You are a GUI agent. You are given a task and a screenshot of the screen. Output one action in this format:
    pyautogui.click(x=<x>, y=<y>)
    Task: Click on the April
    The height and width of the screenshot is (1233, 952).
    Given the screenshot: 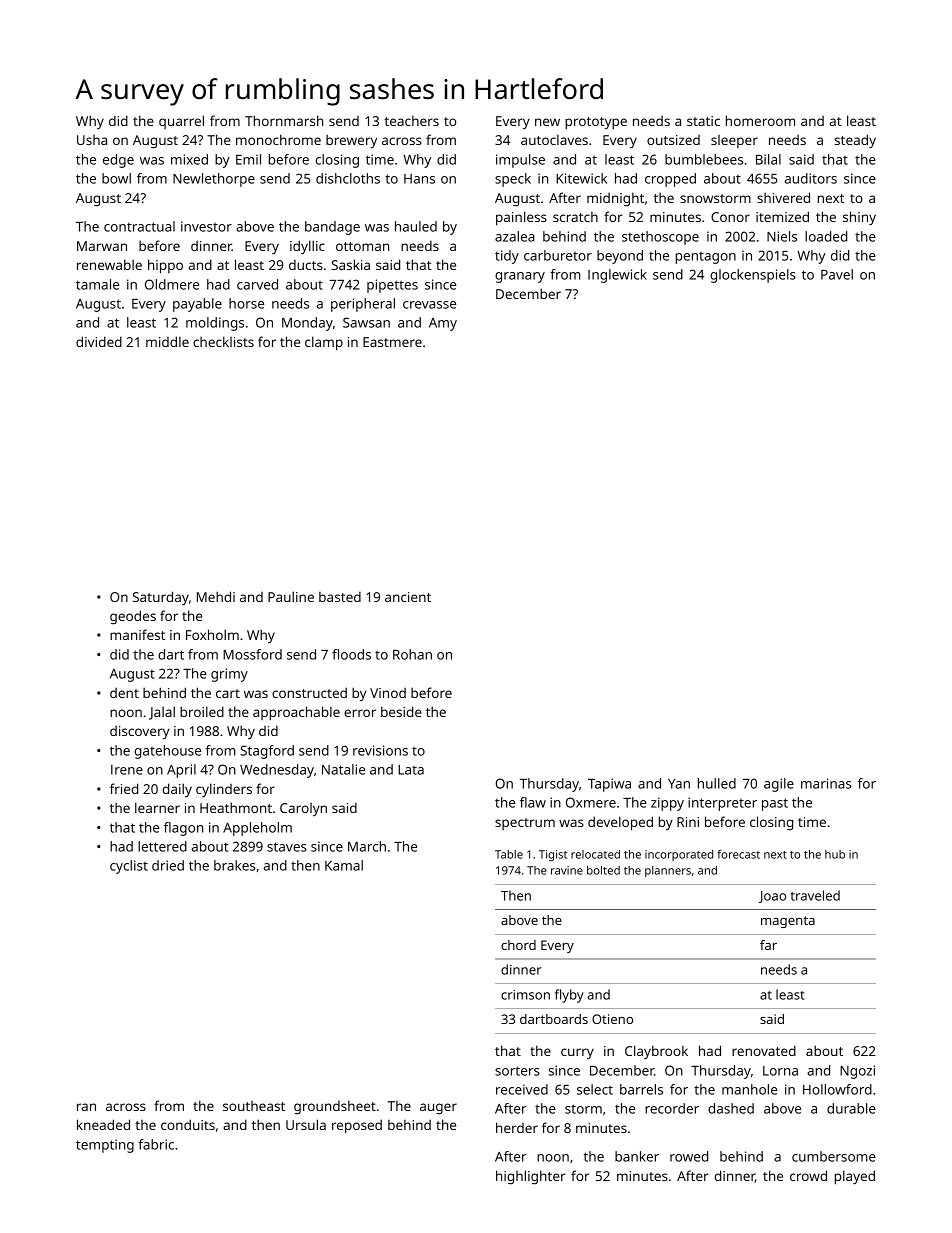 What is the action you would take?
    pyautogui.click(x=181, y=771)
